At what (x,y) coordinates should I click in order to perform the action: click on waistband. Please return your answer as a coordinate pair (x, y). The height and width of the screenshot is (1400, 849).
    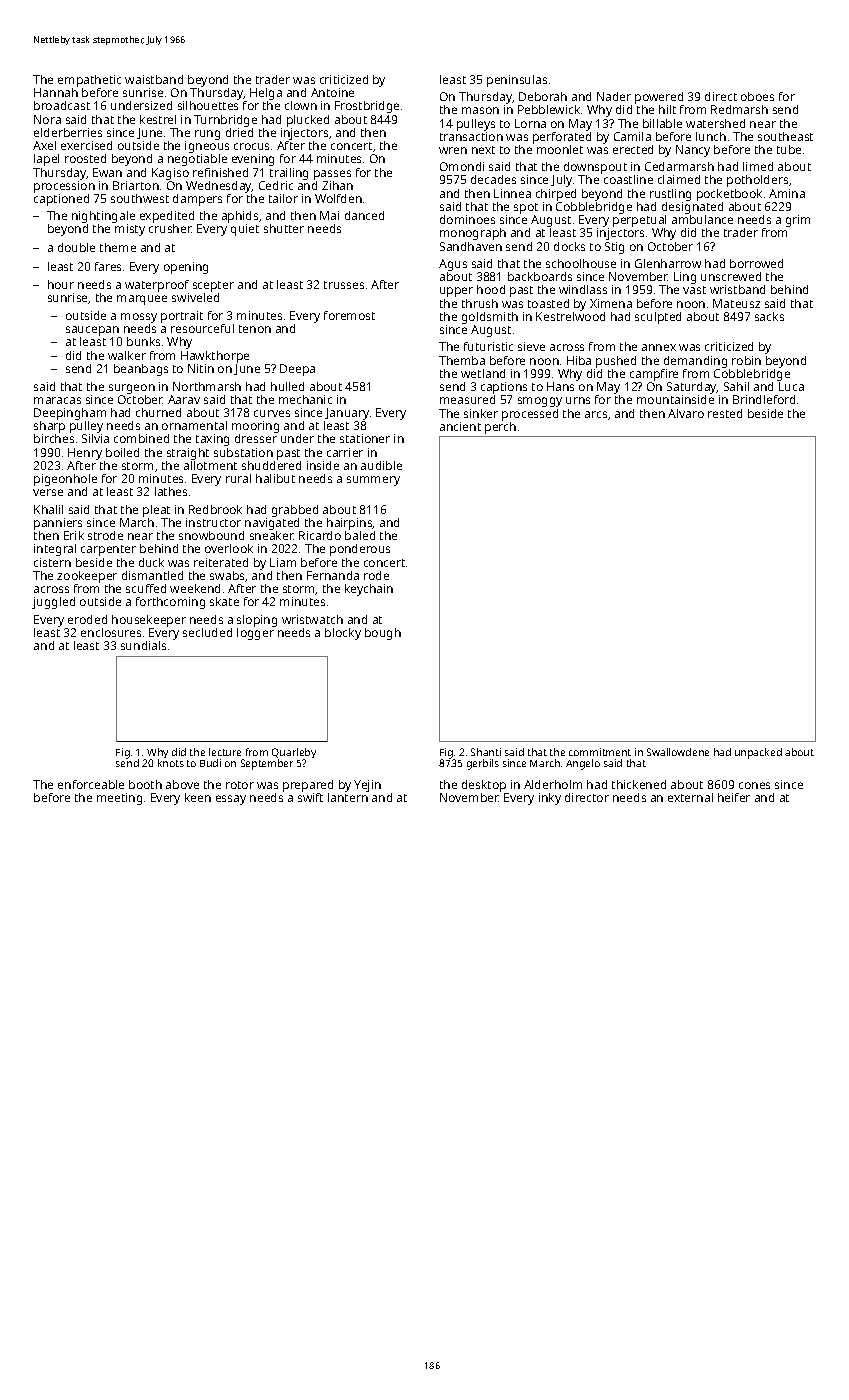
    Looking at the image, I should click on (154, 79).
